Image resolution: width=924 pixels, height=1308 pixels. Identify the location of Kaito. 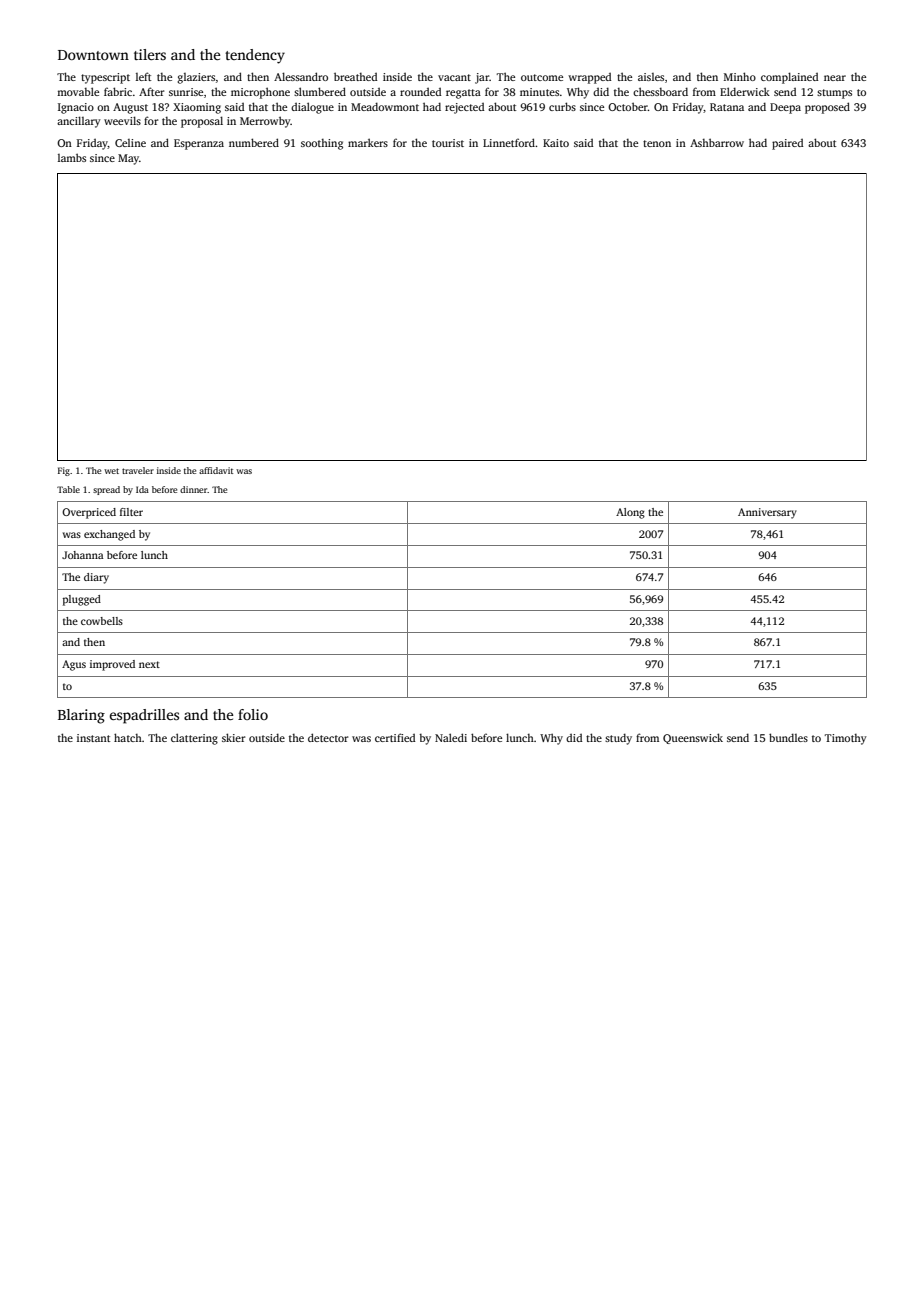
(556, 143).
